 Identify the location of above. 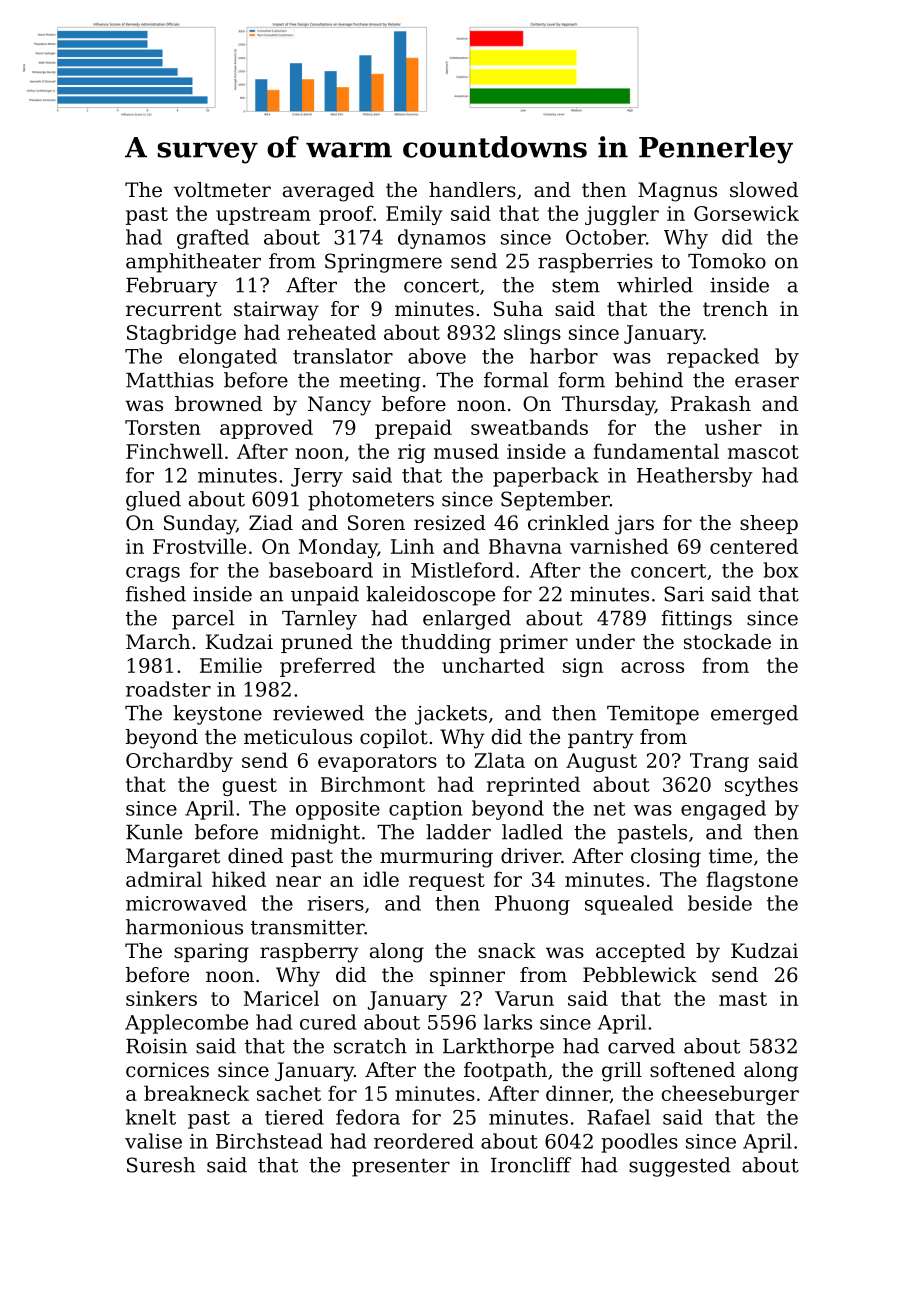
(437, 356).
